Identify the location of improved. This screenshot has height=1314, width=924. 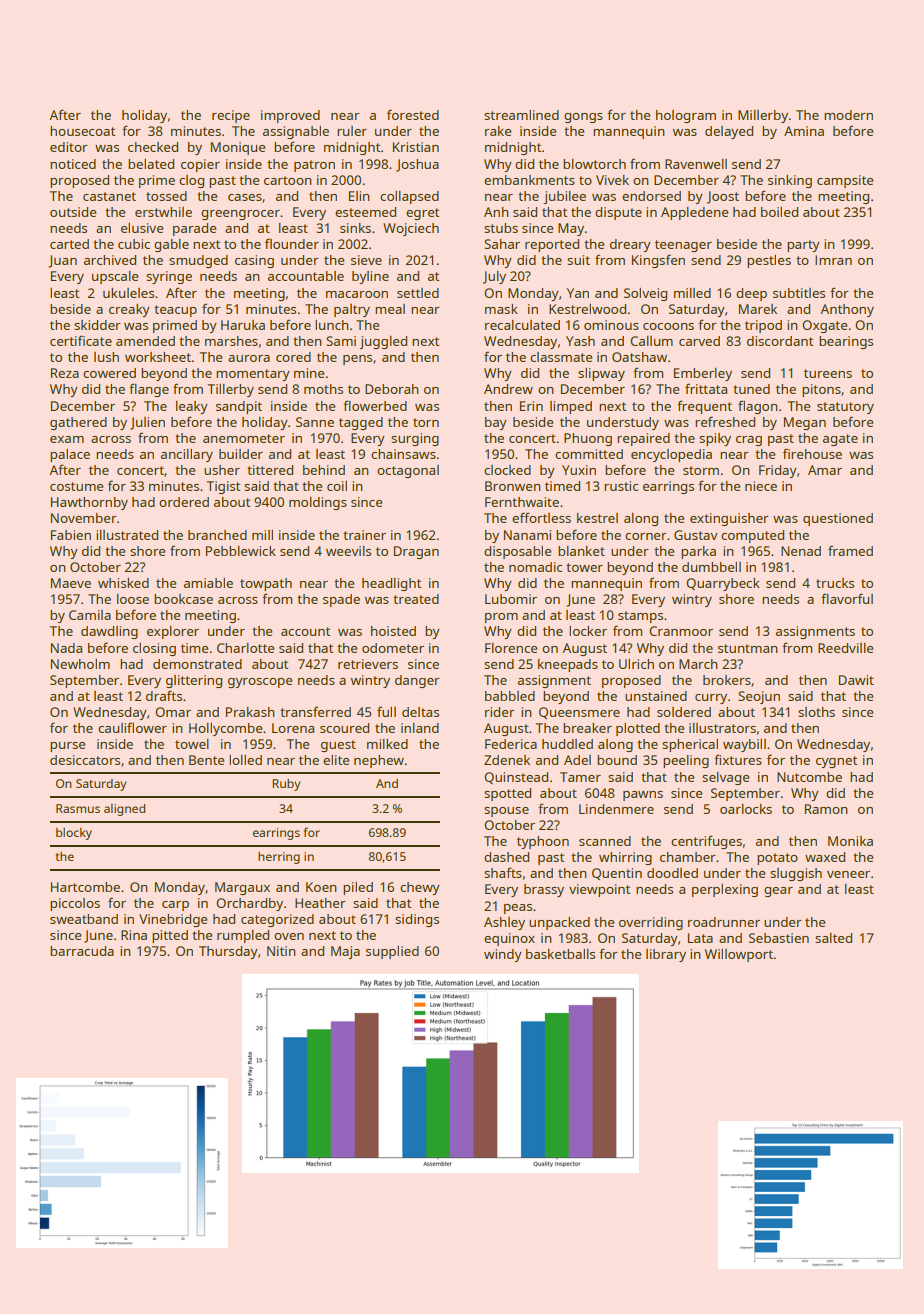
(290, 116).
